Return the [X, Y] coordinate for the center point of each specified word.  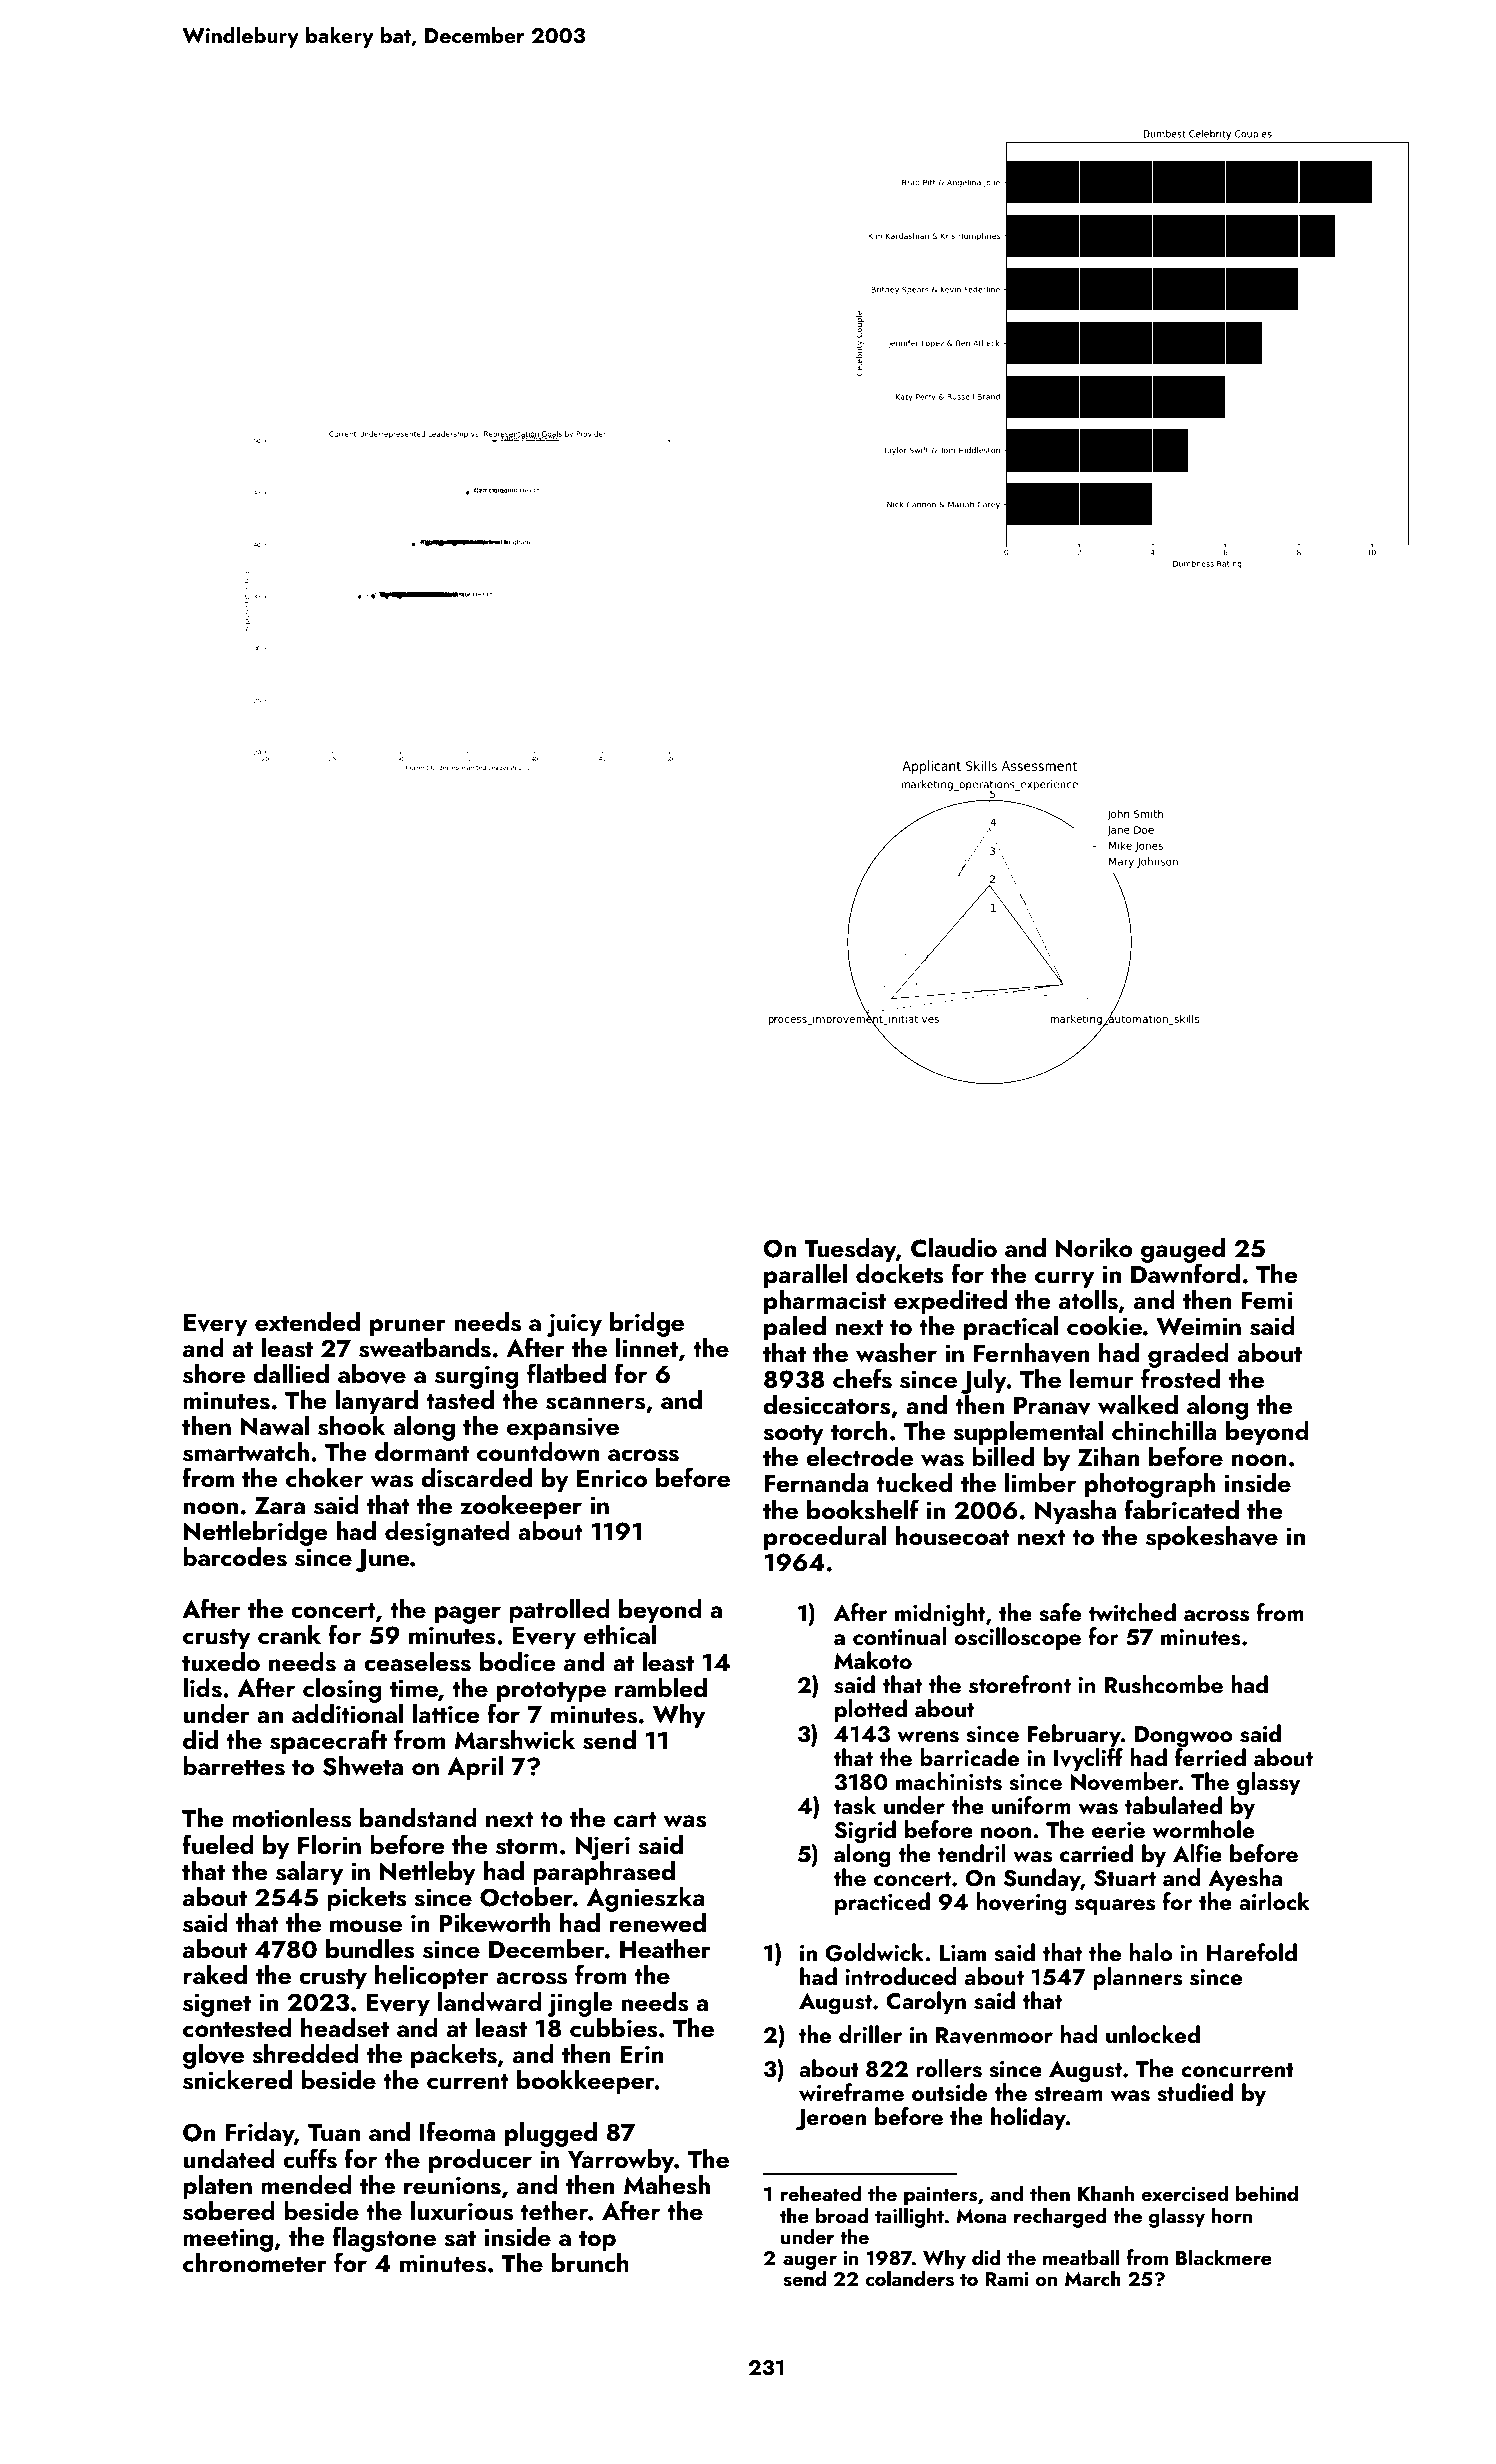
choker [324, 1478]
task [854, 1805]
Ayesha [1245, 1879]
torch [859, 1431]
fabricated [1181, 1509]
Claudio [954, 1248]
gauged [1183, 1250]
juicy [574, 1325]
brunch [590, 2263]
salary [309, 1873]
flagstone [384, 2239]
